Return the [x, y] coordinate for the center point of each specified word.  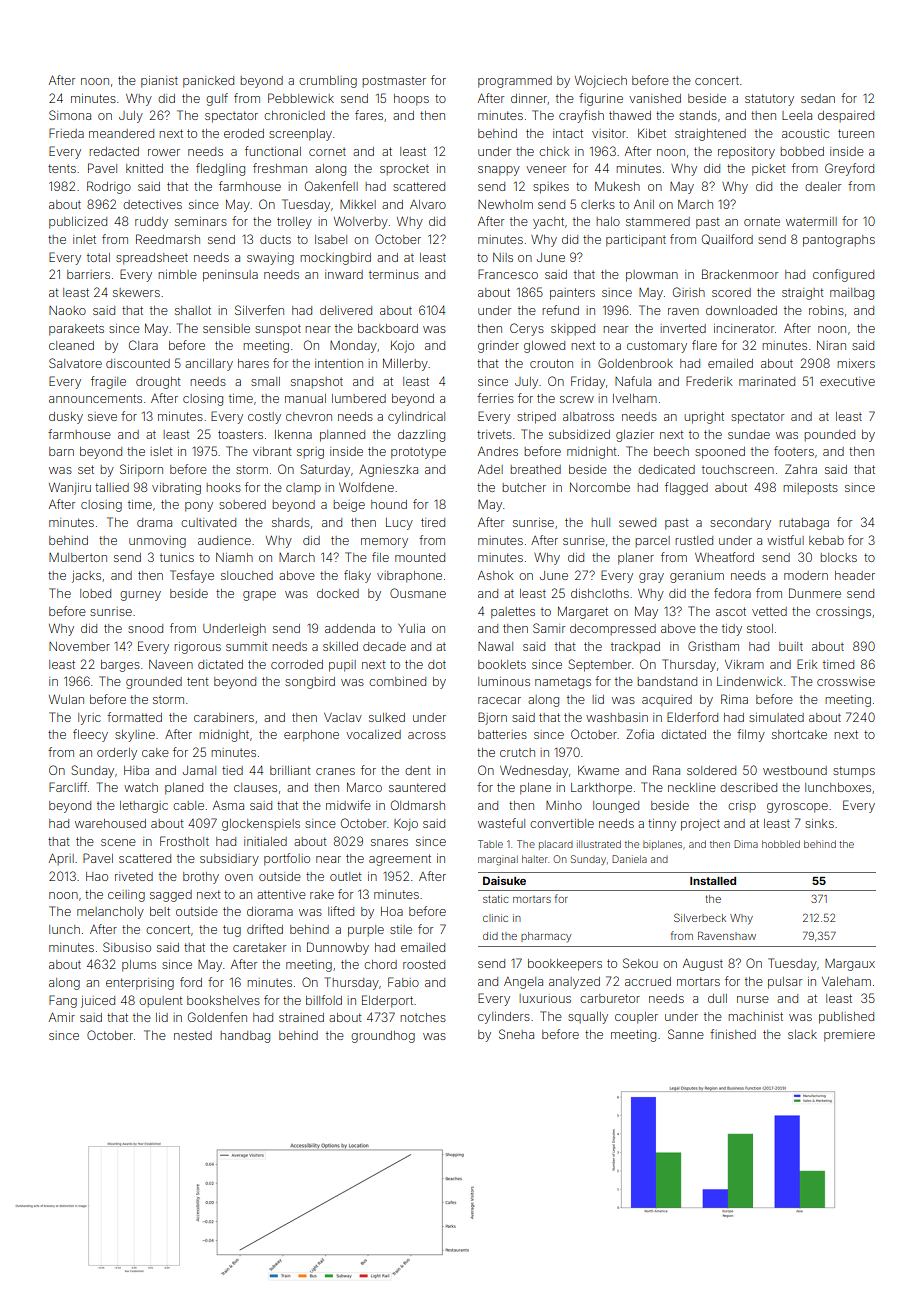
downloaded [741, 310]
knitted [144, 168]
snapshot [317, 382]
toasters [240, 434]
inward [344, 274]
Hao [97, 876]
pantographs [839, 241]
